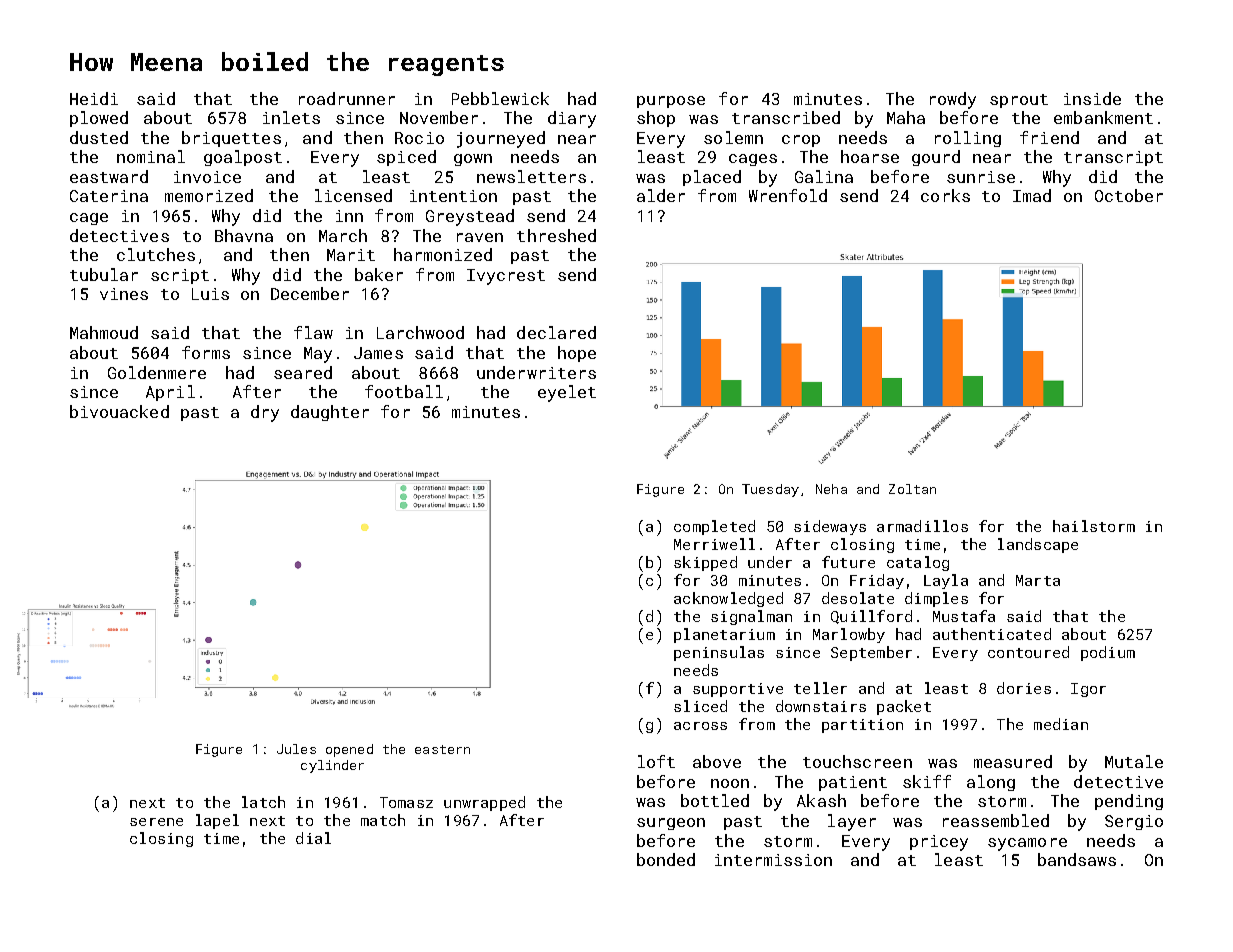  Describe the element at coordinates (506, 277) in the screenshot. I see `Ivycrest` at that location.
